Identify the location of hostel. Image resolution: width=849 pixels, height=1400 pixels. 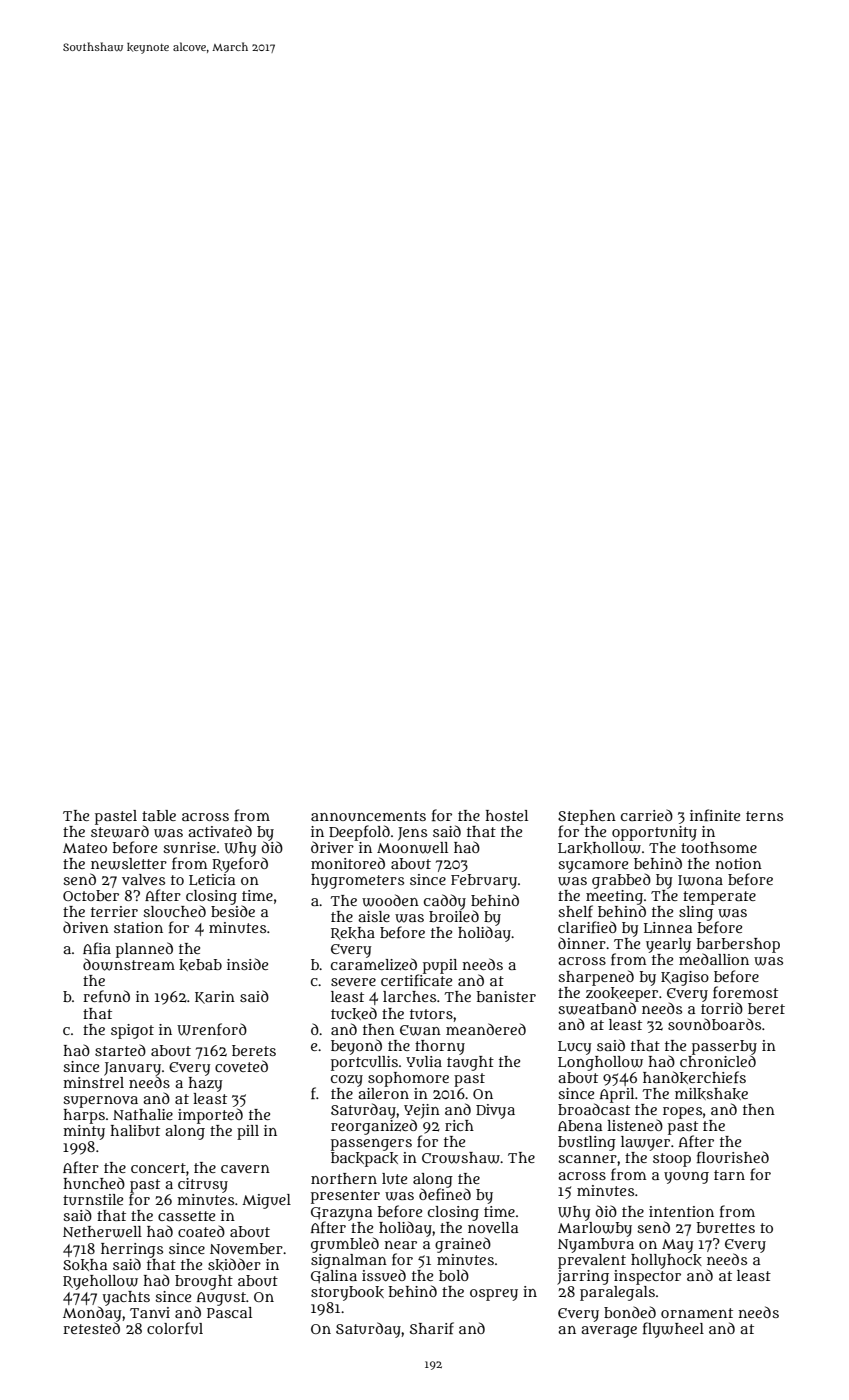
(506, 815).
